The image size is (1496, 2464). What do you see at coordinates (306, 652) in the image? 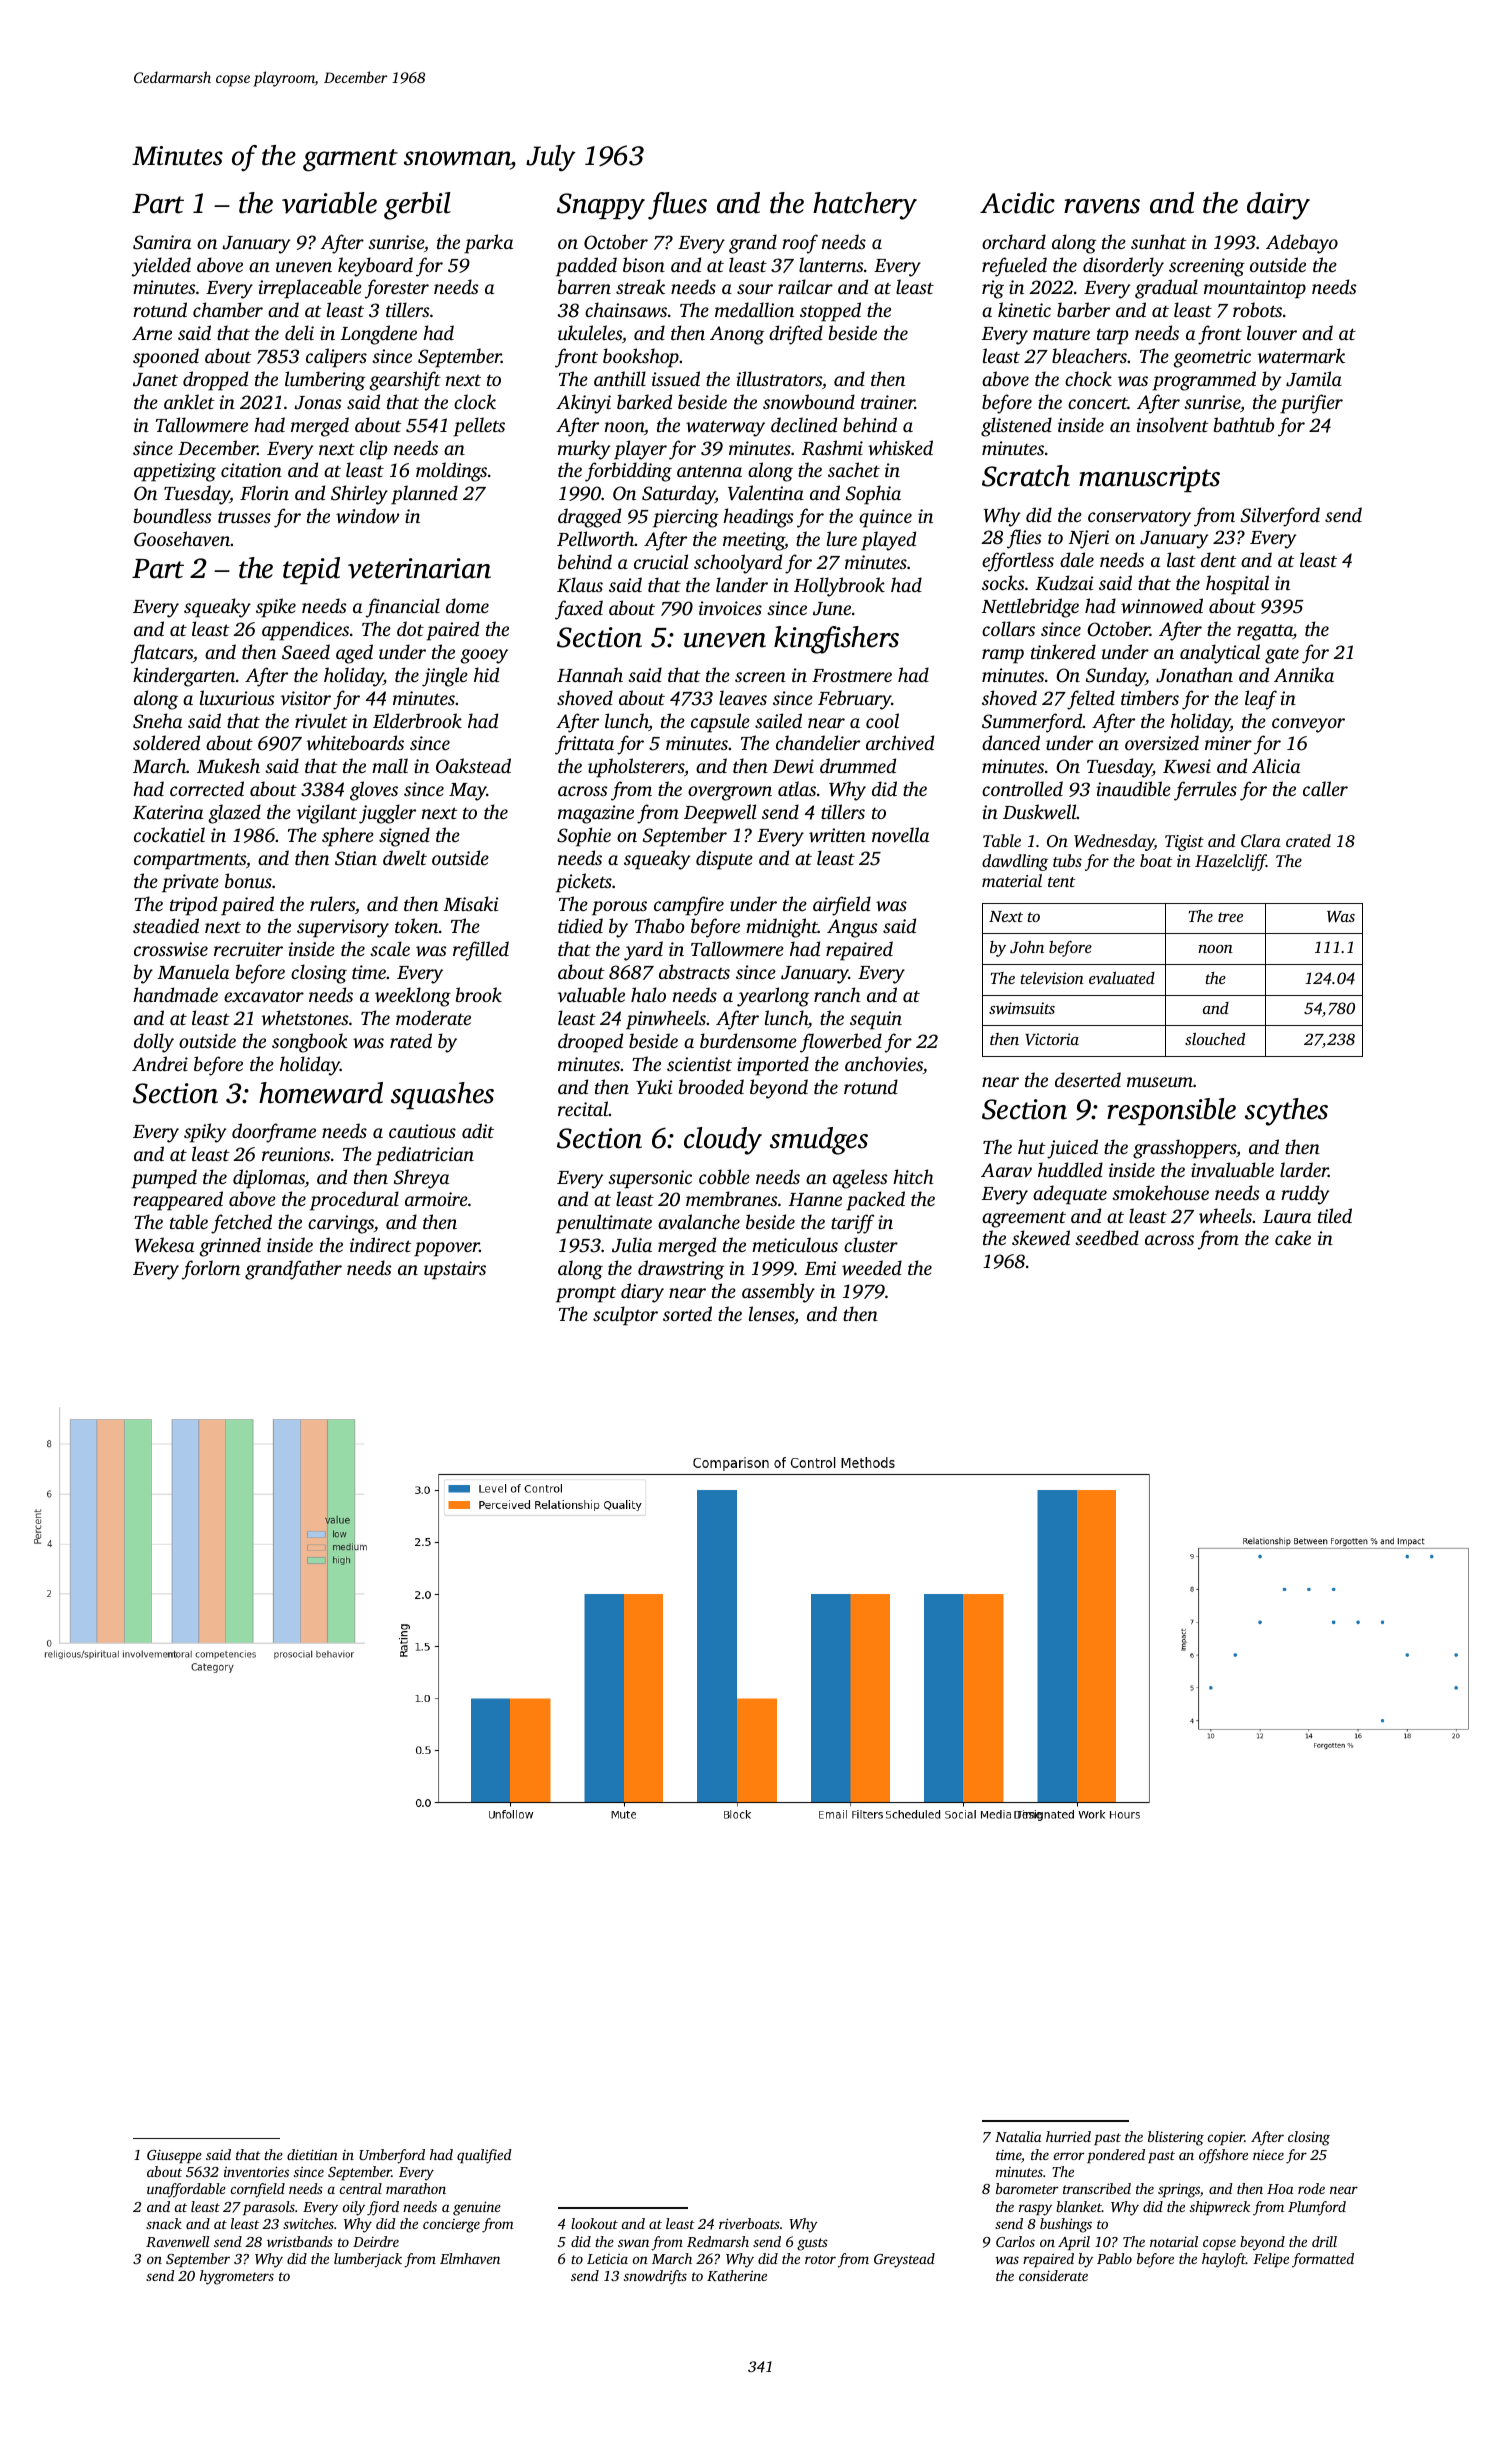
I see `Saeed` at bounding box center [306, 652].
